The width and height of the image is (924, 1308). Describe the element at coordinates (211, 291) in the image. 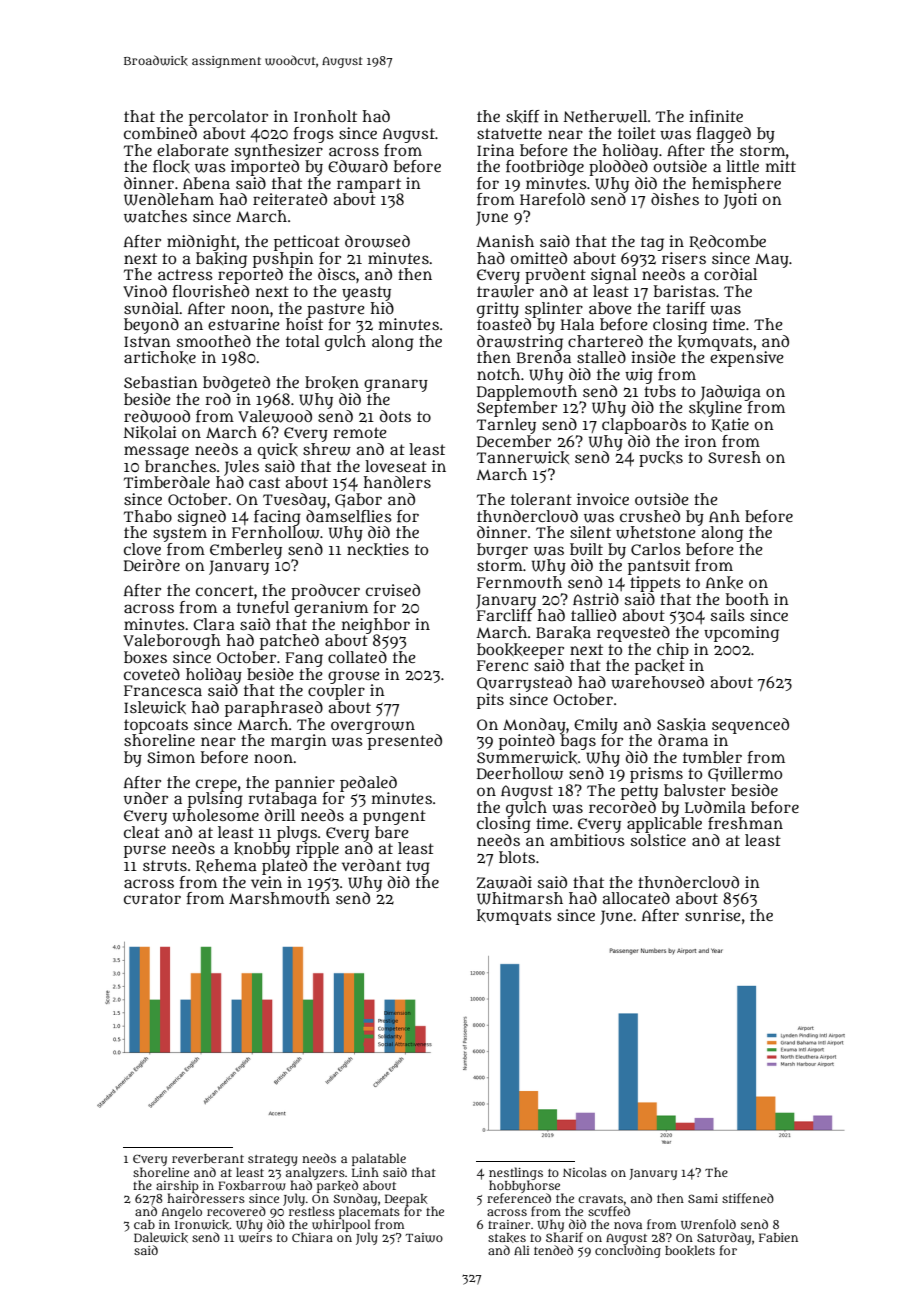

I see `flourished` at that location.
